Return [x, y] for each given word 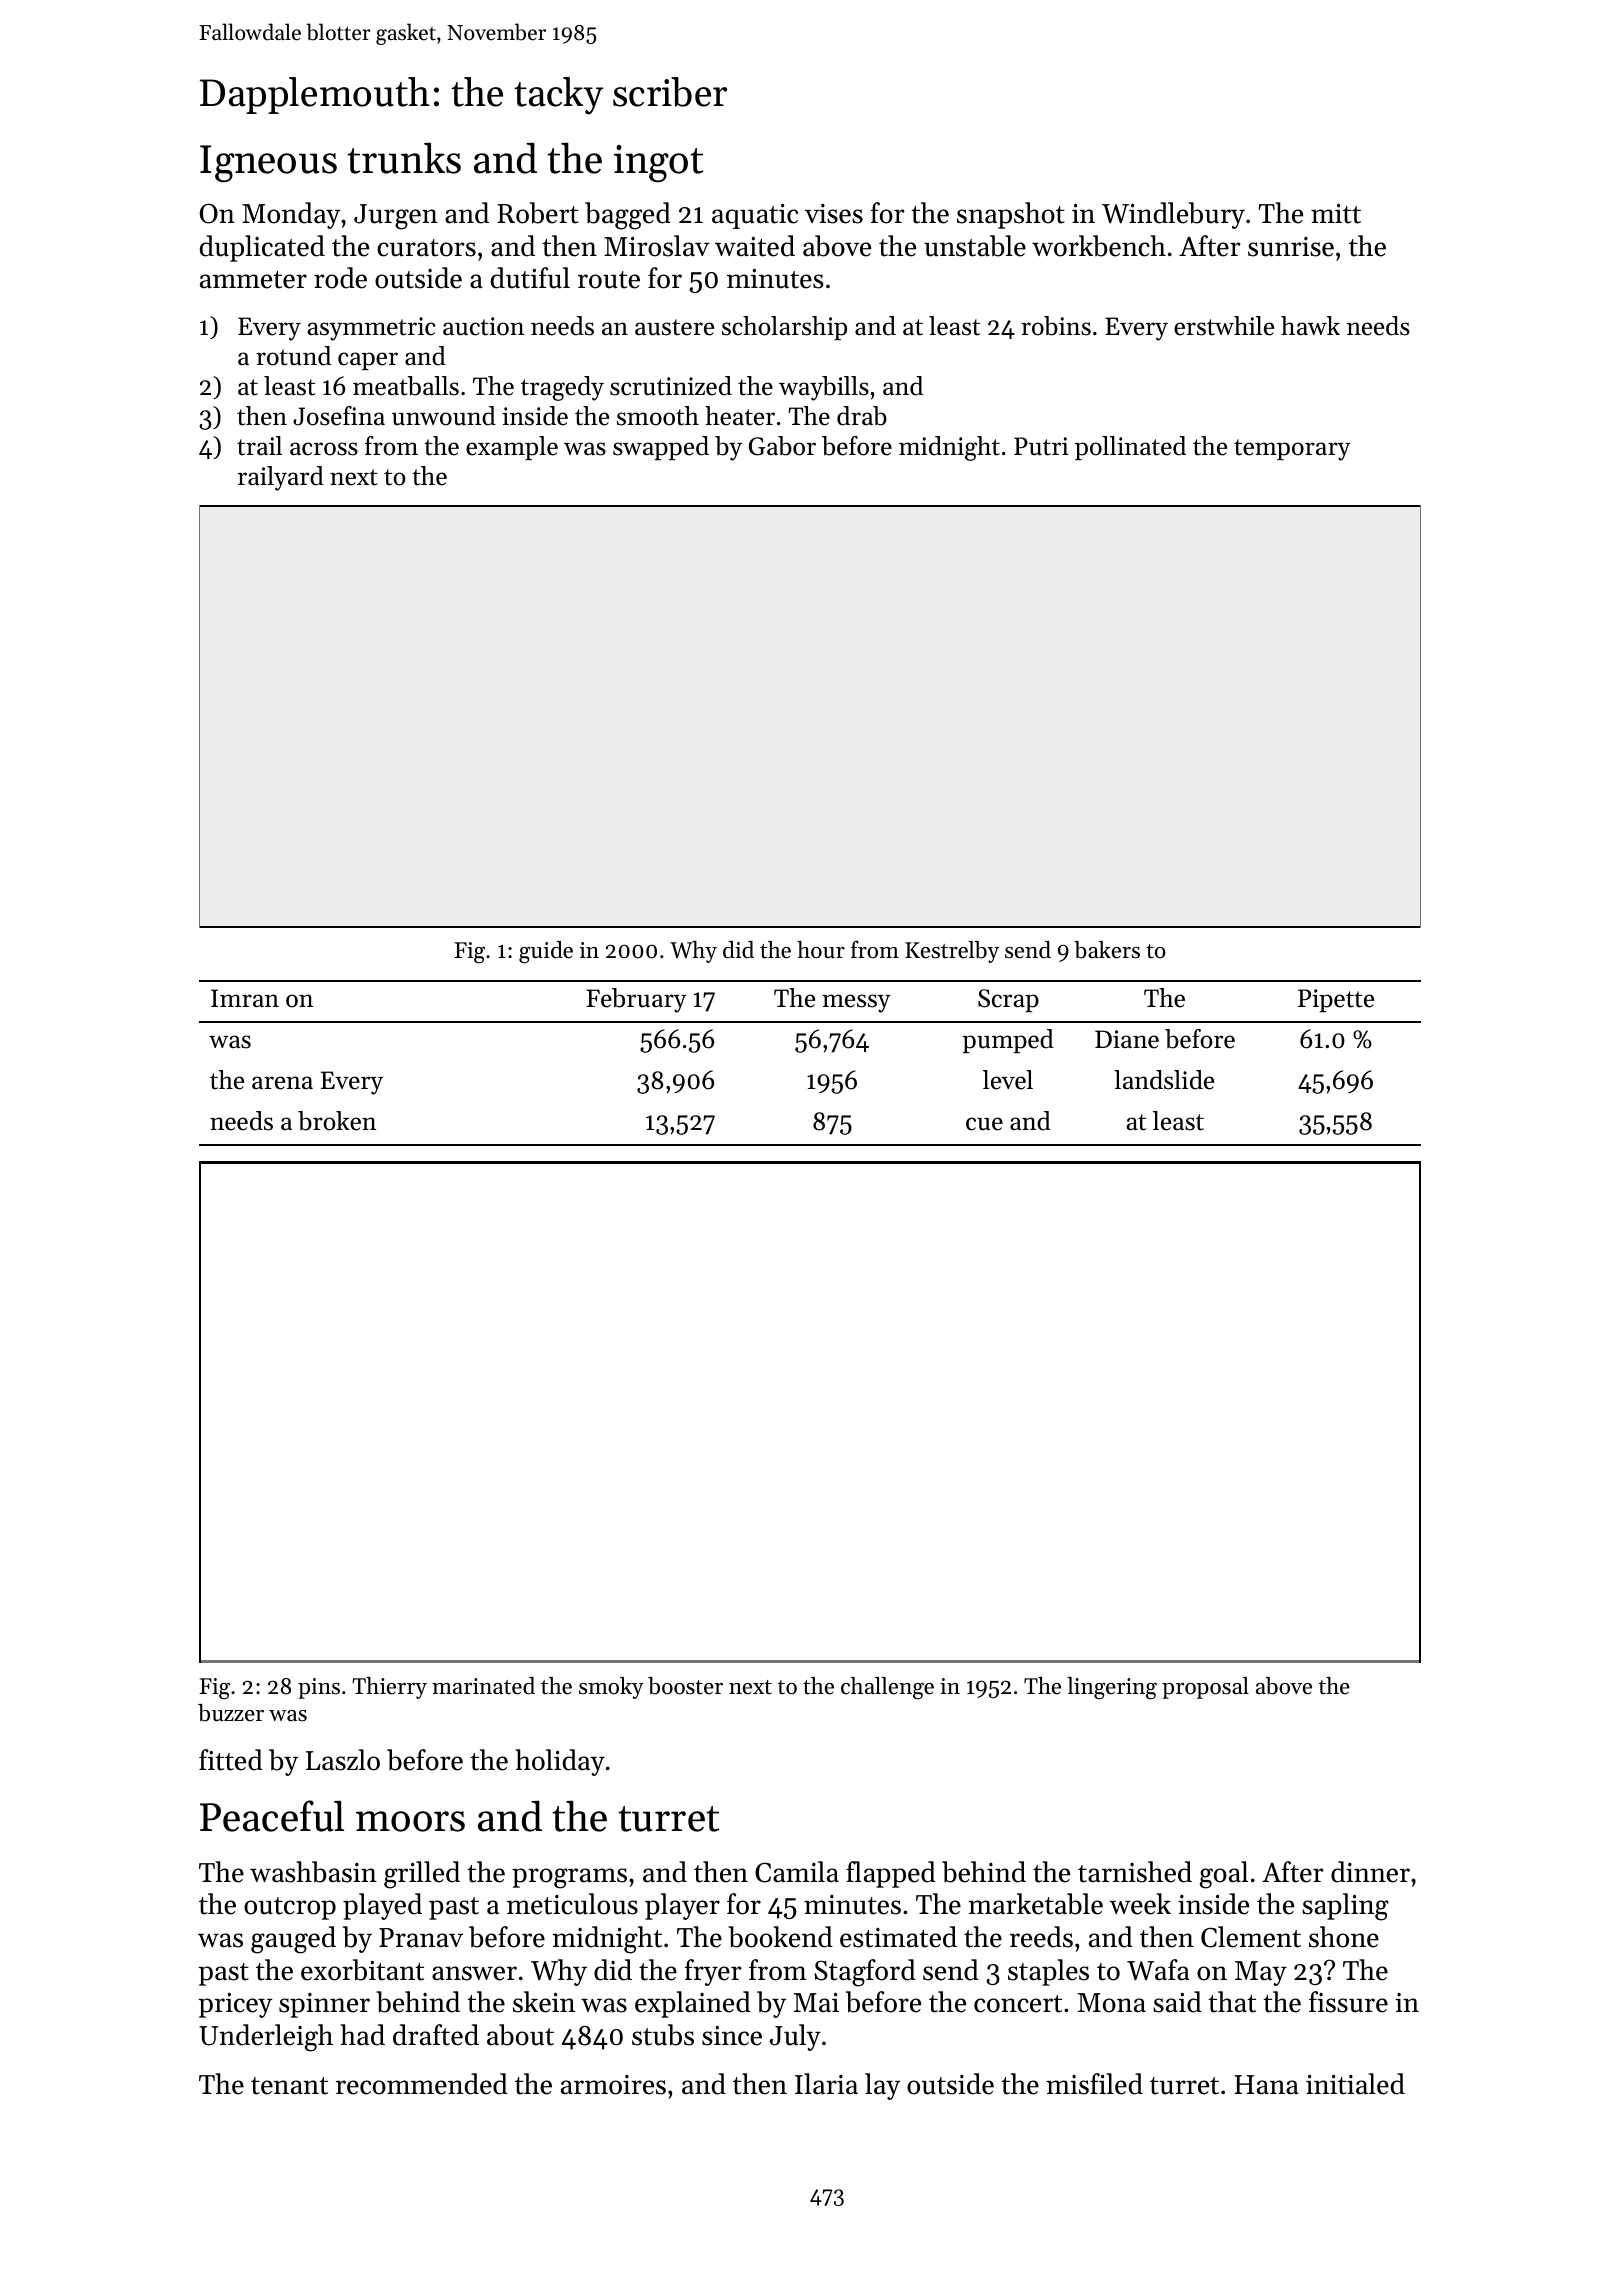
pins [319, 1688]
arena [282, 1083]
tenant [289, 2086]
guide [546, 952]
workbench [1099, 246]
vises [834, 214]
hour [821, 950]
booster [685, 1686]
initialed [1355, 2084]
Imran [245, 998]
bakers [1107, 950]
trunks [404, 158]
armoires [613, 2085]
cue [984, 1124]
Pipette [1336, 1000]
